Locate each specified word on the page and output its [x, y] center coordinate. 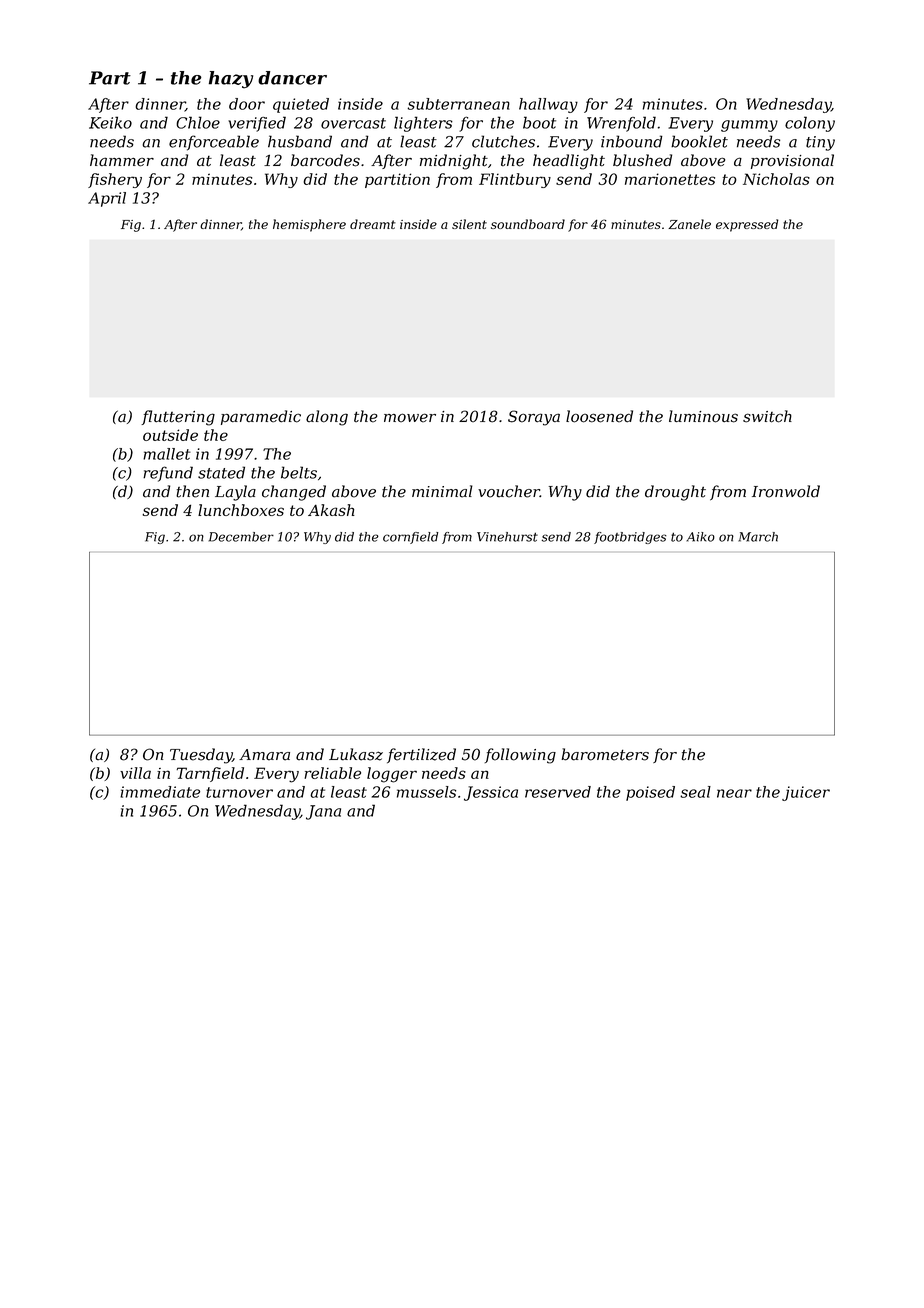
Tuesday [201, 756]
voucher [509, 491]
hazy [231, 80]
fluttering [178, 418]
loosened [599, 416]
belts [299, 472]
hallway [548, 105]
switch [767, 416]
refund [168, 474]
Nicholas [776, 179]
